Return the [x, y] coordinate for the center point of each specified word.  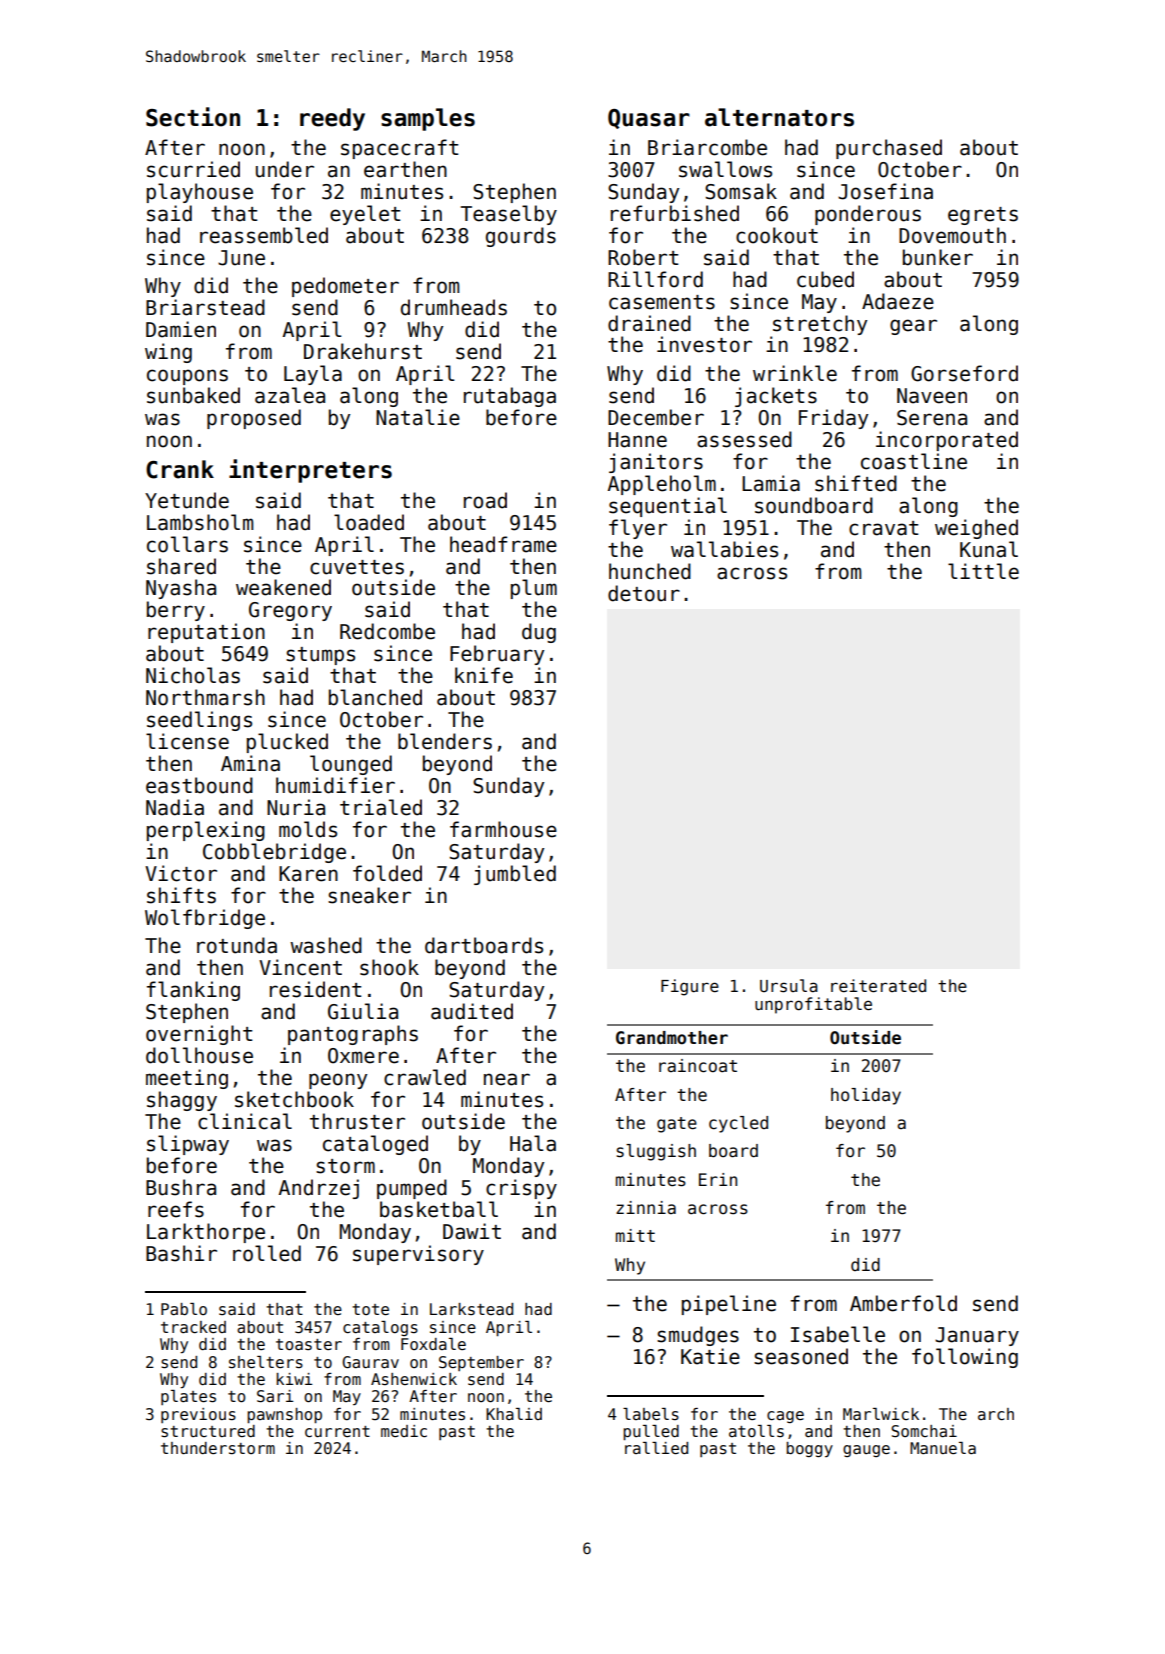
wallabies [724, 549]
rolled [267, 1253]
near [507, 1079]
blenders [445, 741]
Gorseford [964, 373]
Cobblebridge [274, 853]
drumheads [454, 307]
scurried [193, 169]
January [977, 1336]
